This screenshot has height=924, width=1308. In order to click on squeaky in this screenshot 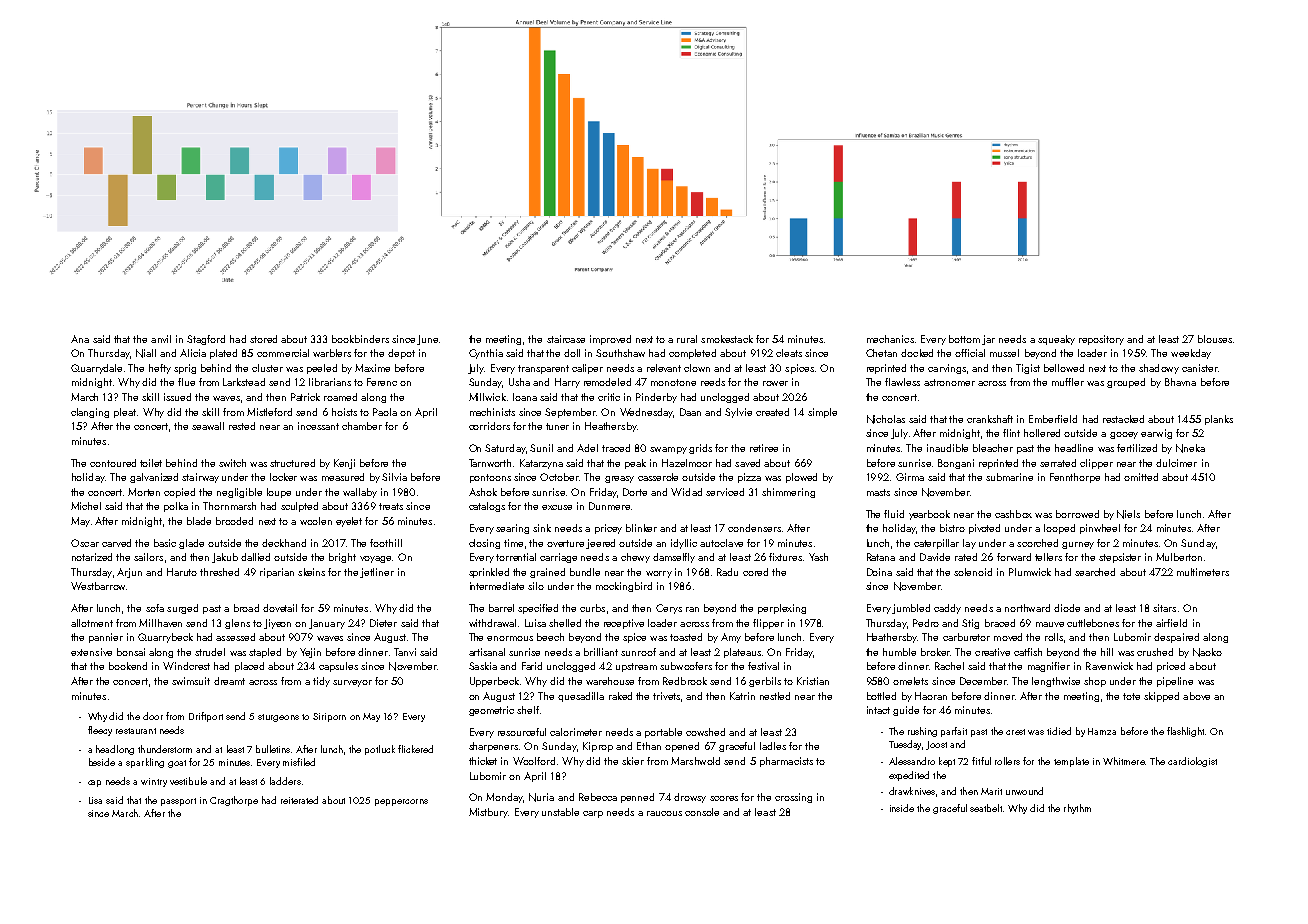, I will do `click(1056, 340)`.
